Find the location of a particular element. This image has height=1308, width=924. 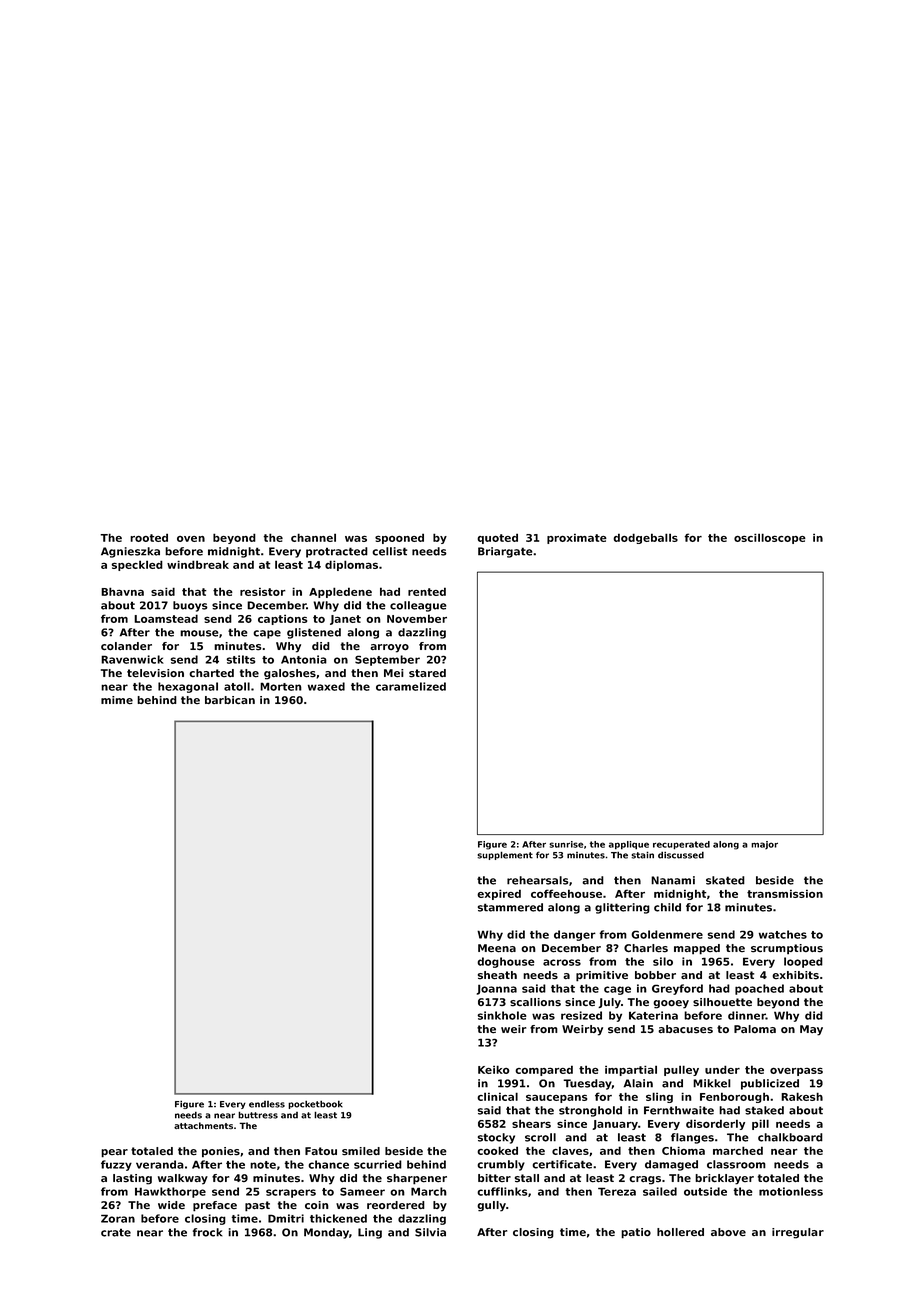

attachments is located at coordinates (203, 1125).
